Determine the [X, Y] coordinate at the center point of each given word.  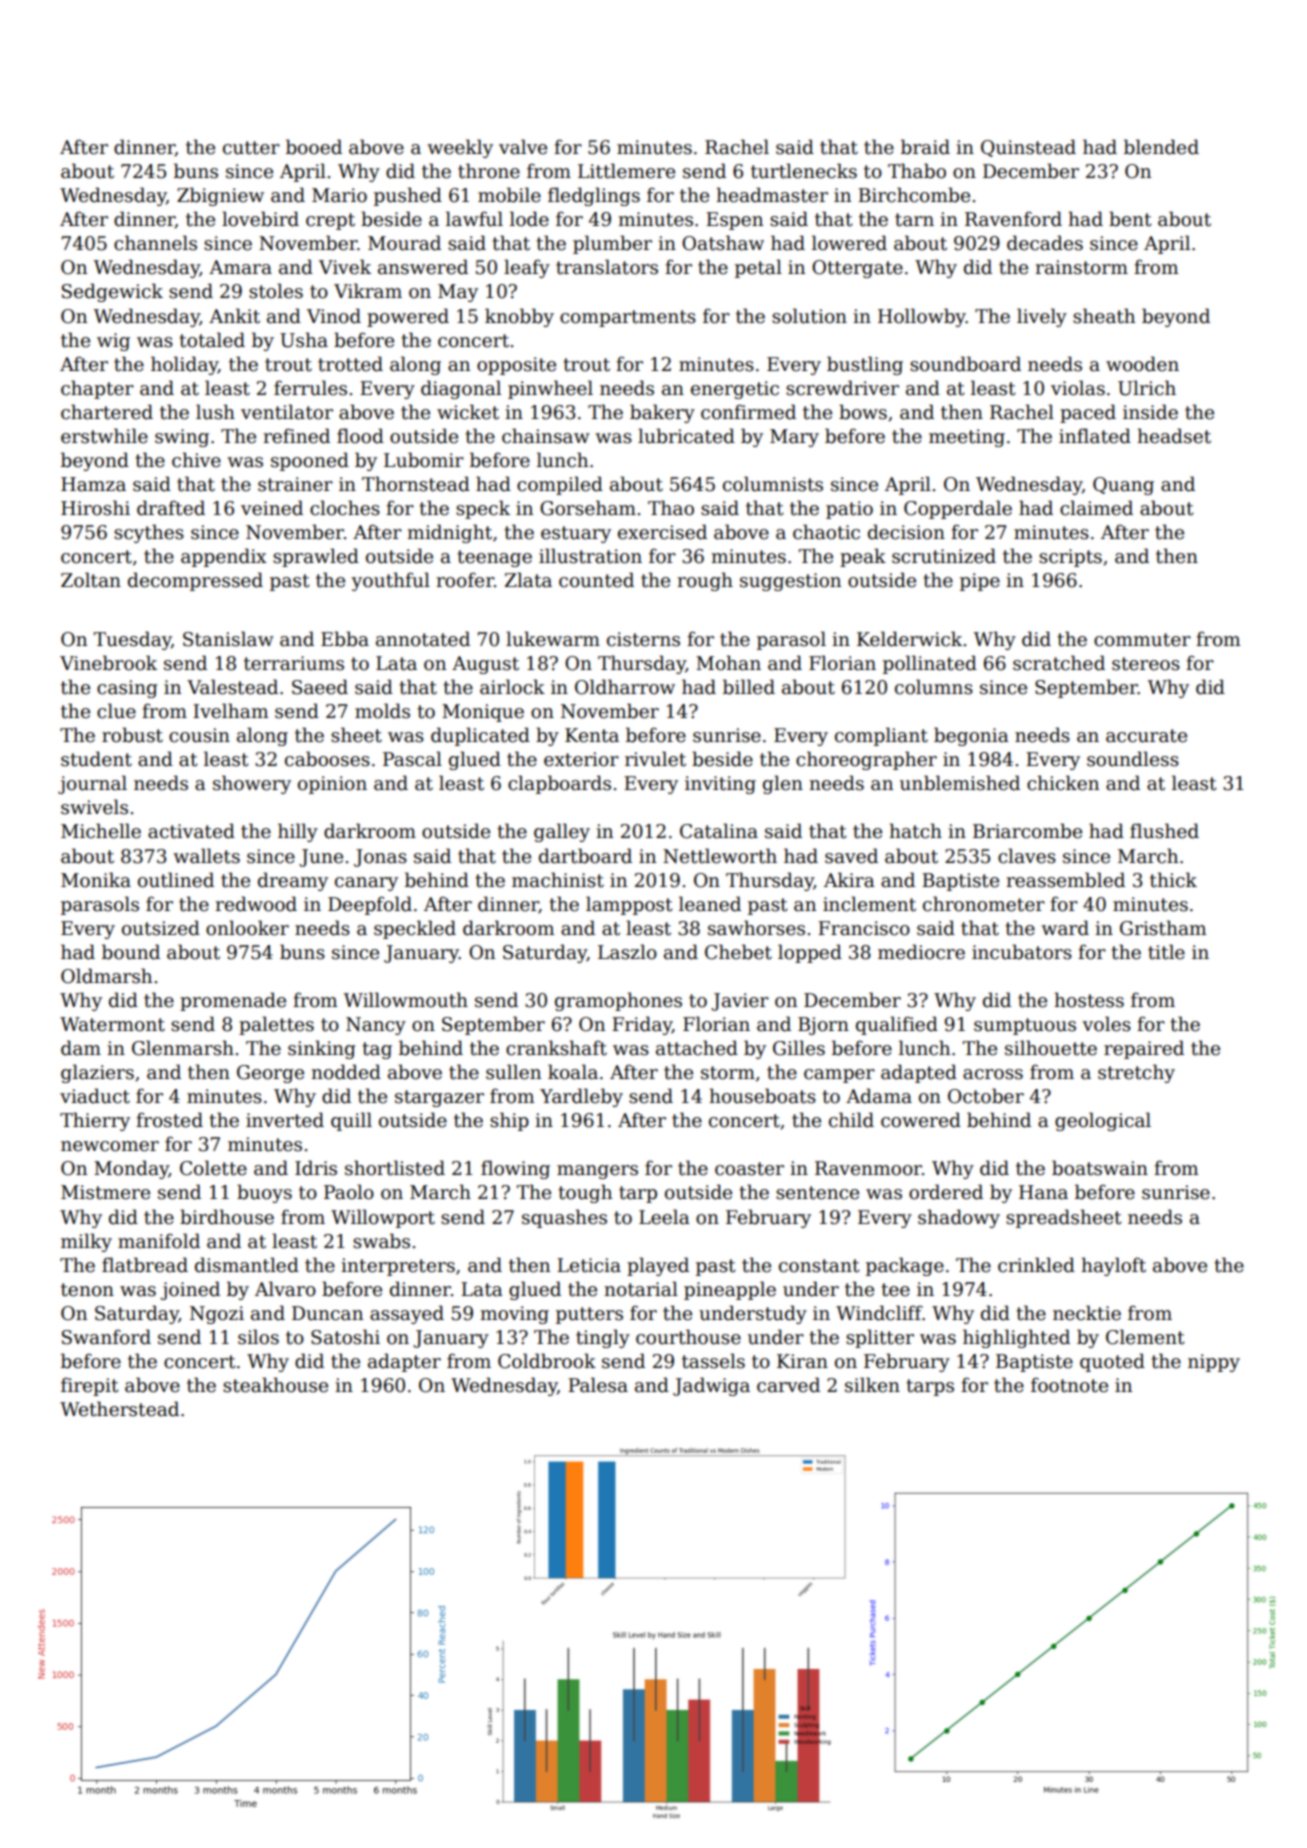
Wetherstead [119, 1409]
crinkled [1036, 1265]
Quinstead [1028, 148]
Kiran [802, 1361]
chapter [97, 389]
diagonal [461, 389]
